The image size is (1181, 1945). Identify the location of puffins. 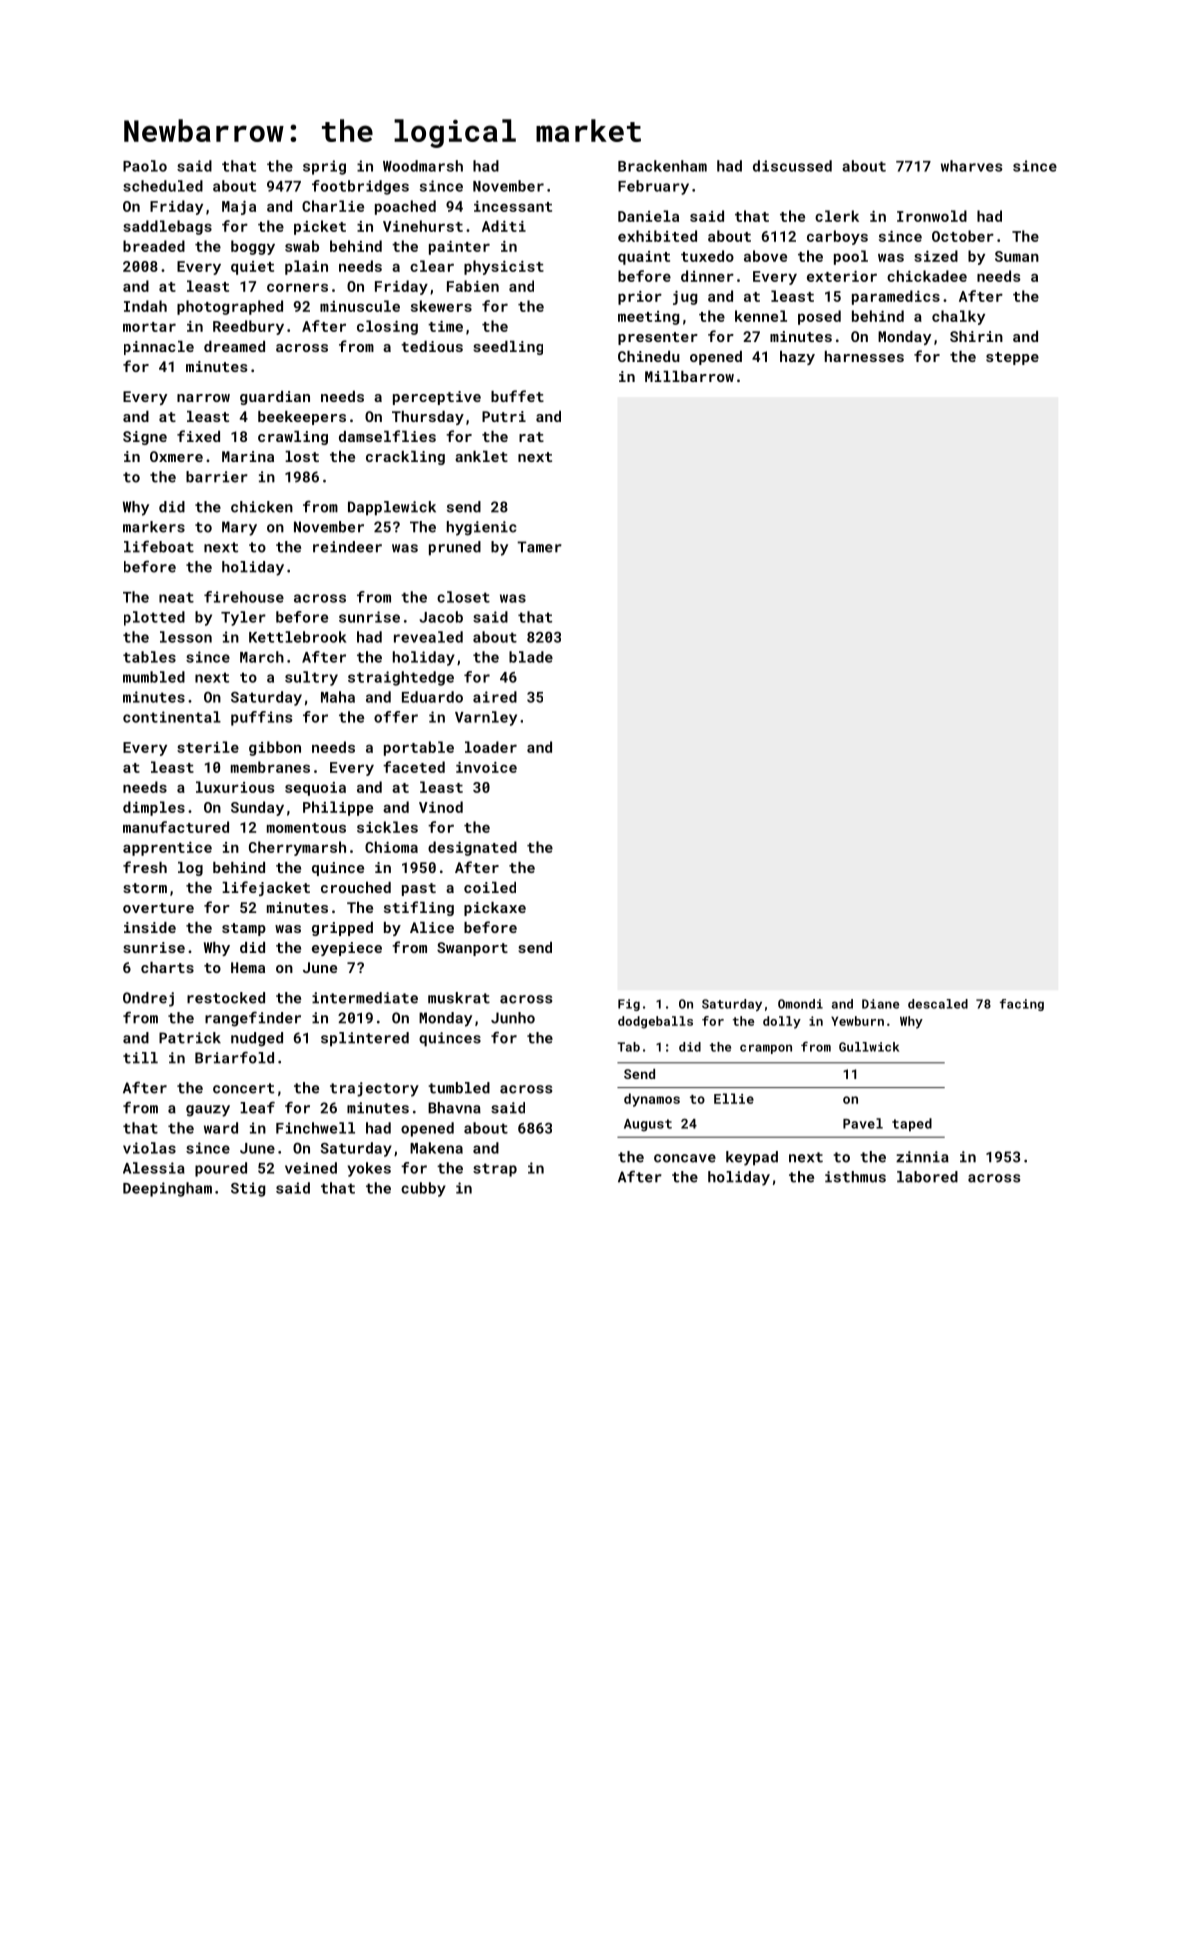
(262, 718).
